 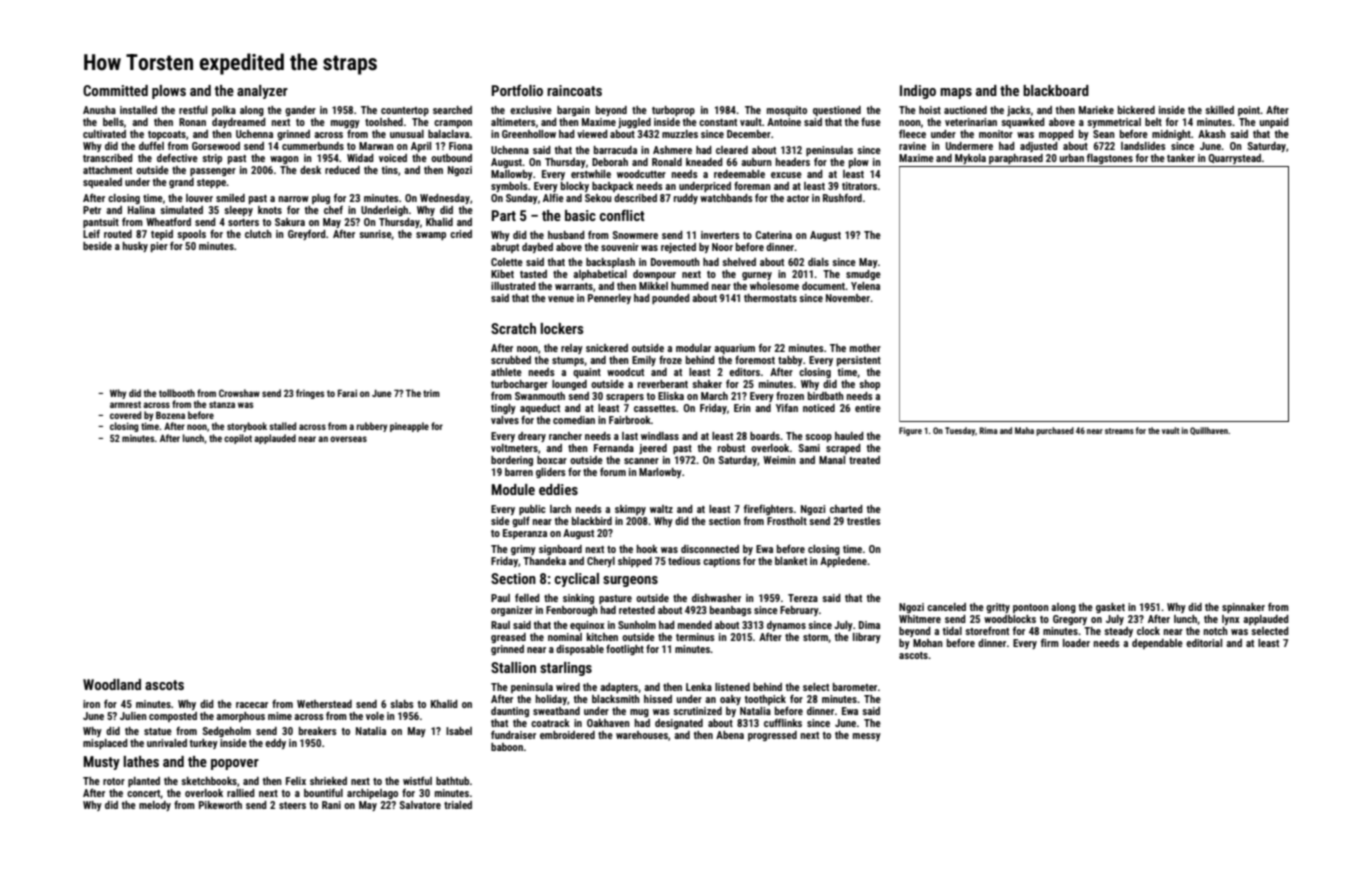 I want to click on Quillhaven, so click(x=1209, y=431).
